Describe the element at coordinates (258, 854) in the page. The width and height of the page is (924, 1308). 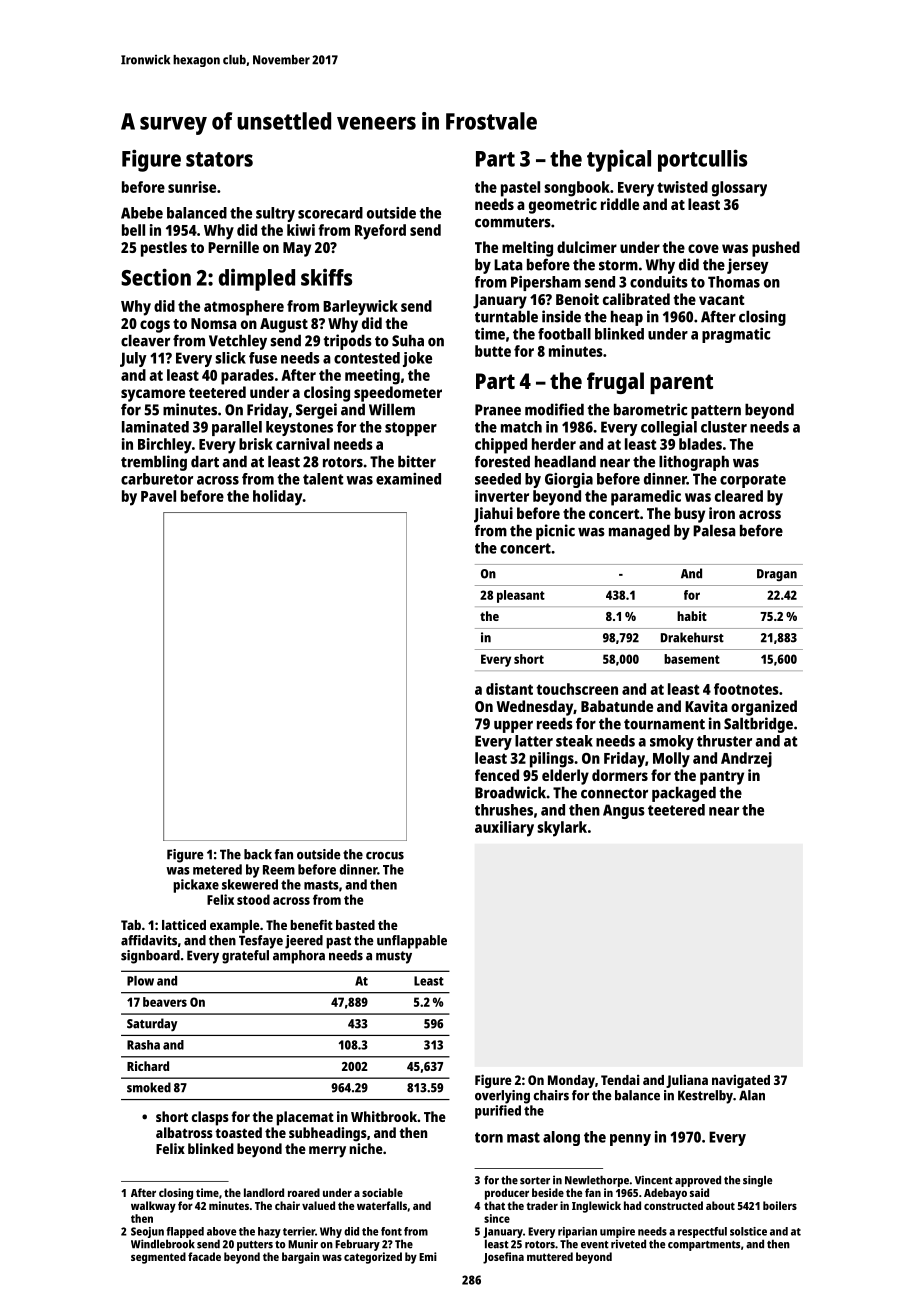
I see `back` at that location.
